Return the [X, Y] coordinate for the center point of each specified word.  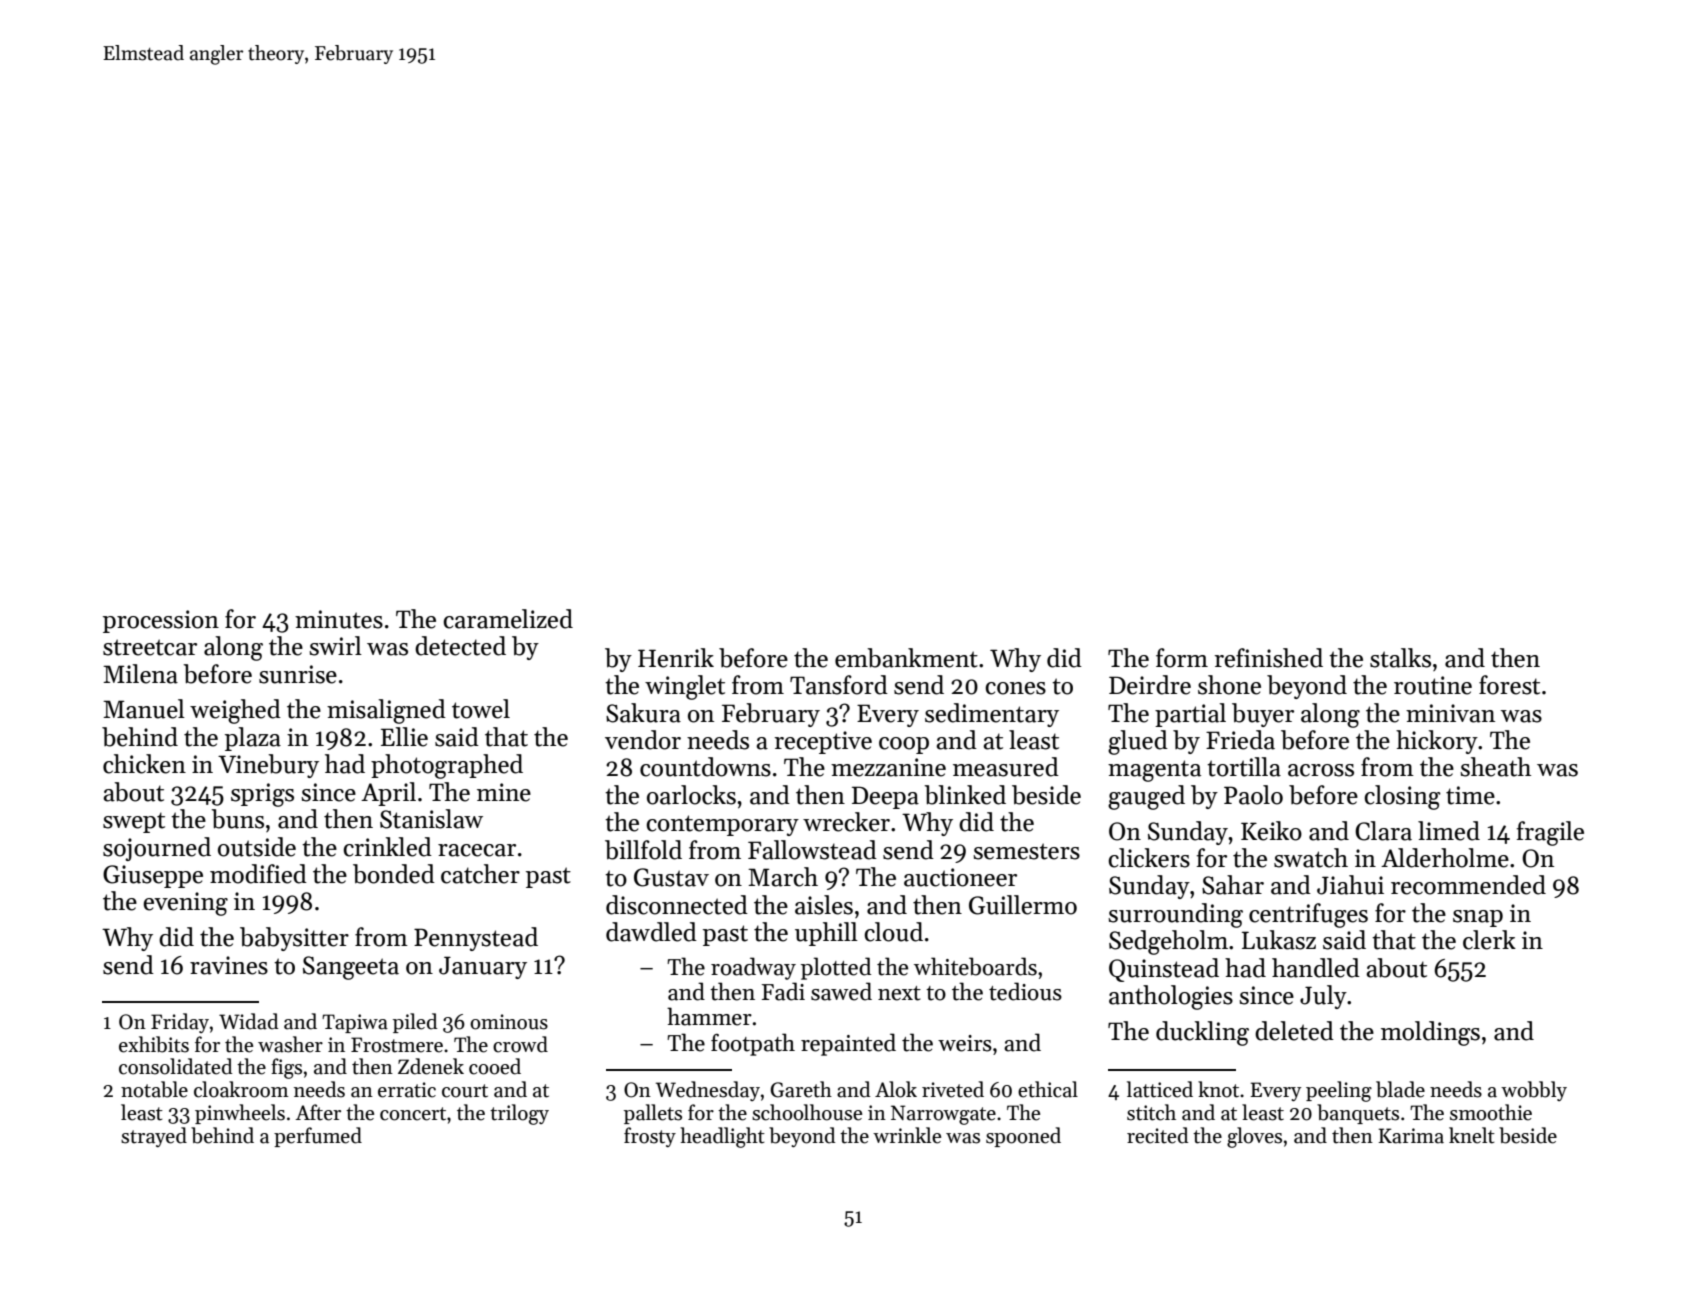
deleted [1294, 1031]
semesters [1026, 851]
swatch [1311, 858]
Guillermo [1023, 905]
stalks [1400, 658]
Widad [249, 1021]
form [1182, 658]
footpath [753, 1044]
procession [161, 621]
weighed [235, 711]
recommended [1468, 885]
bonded [394, 874]
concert [413, 1114]
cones [1015, 688]
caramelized [508, 619]
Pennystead [476, 939]
